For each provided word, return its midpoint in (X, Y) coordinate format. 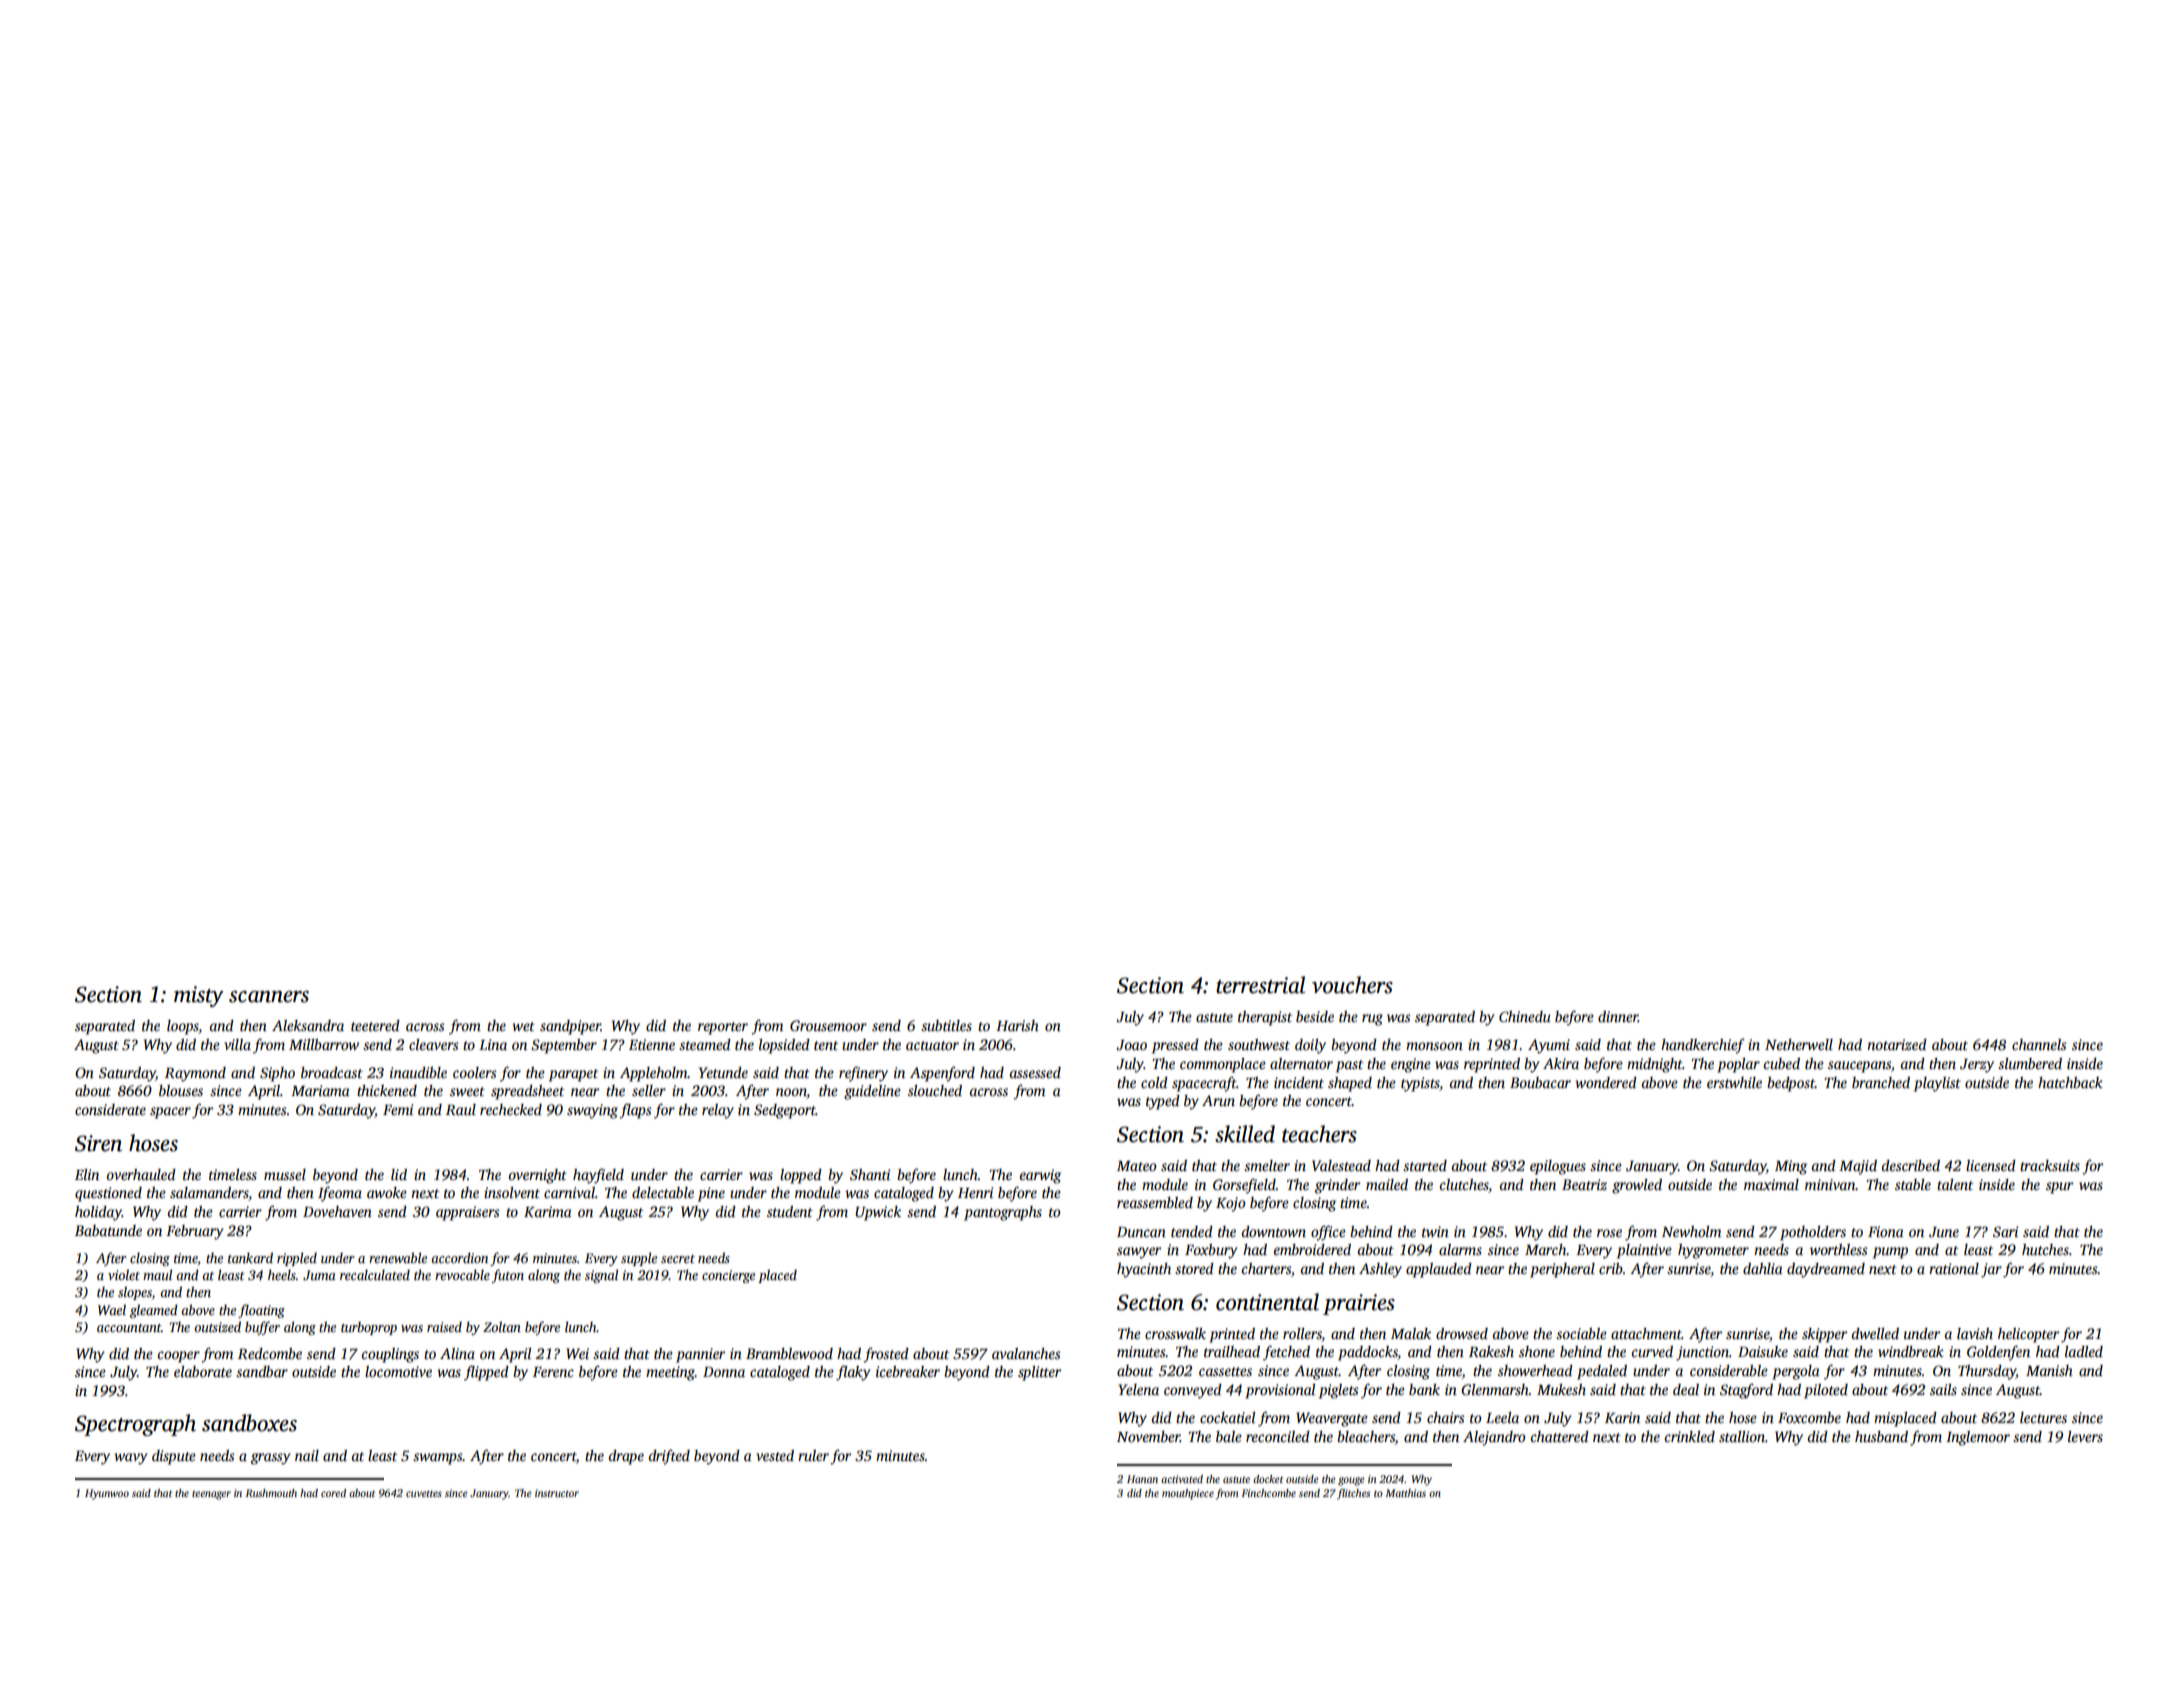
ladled (2084, 1351)
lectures (2043, 1417)
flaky (853, 1373)
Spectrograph (135, 1425)
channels (2039, 1044)
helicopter (2028, 1335)
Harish (1017, 1025)
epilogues (1558, 1167)
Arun (1218, 1100)
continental (1267, 1302)
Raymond (195, 1074)
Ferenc (553, 1372)
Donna (724, 1372)
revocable (462, 1274)
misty (199, 996)
